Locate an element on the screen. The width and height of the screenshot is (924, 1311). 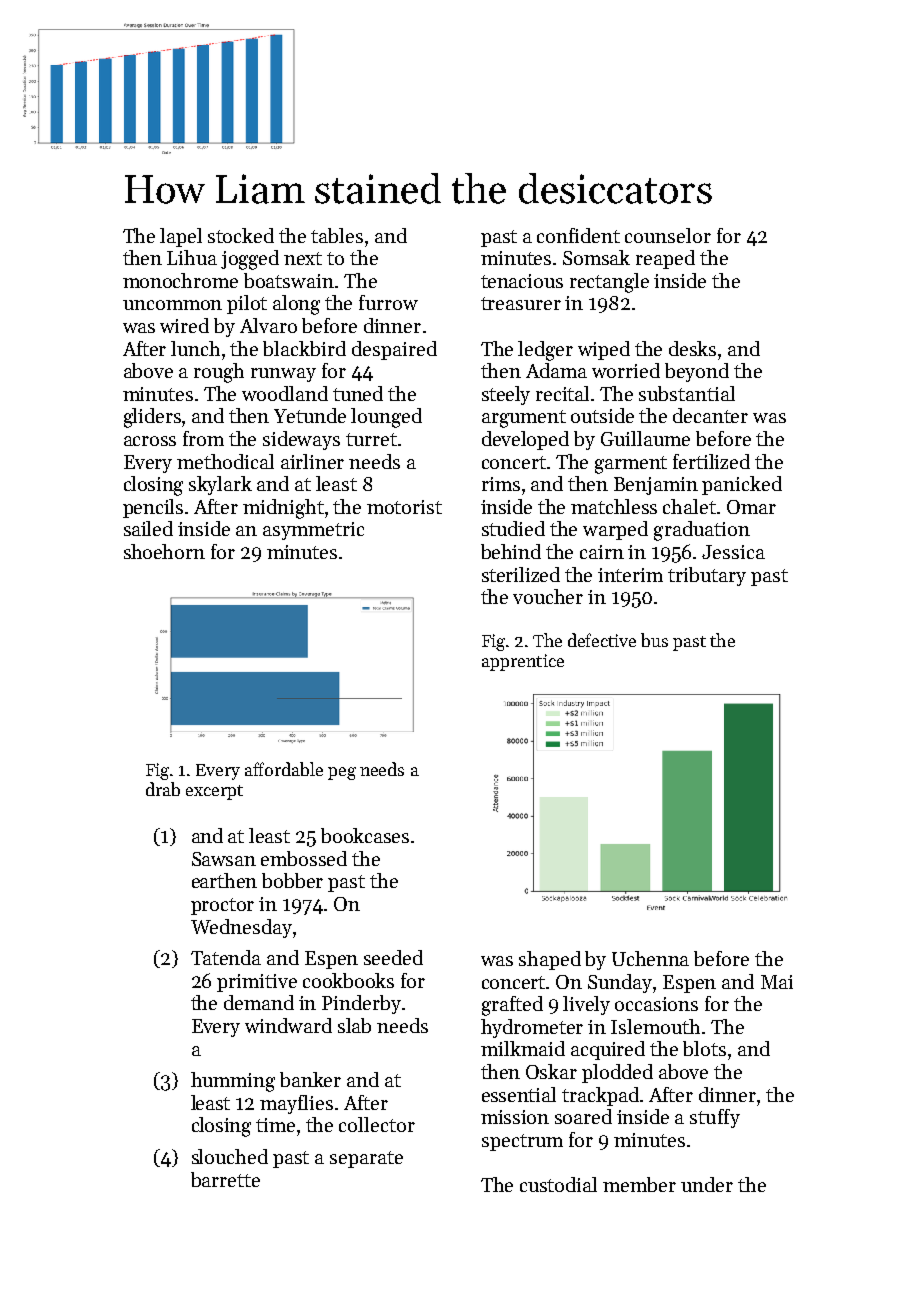
garment is located at coordinates (631, 465).
